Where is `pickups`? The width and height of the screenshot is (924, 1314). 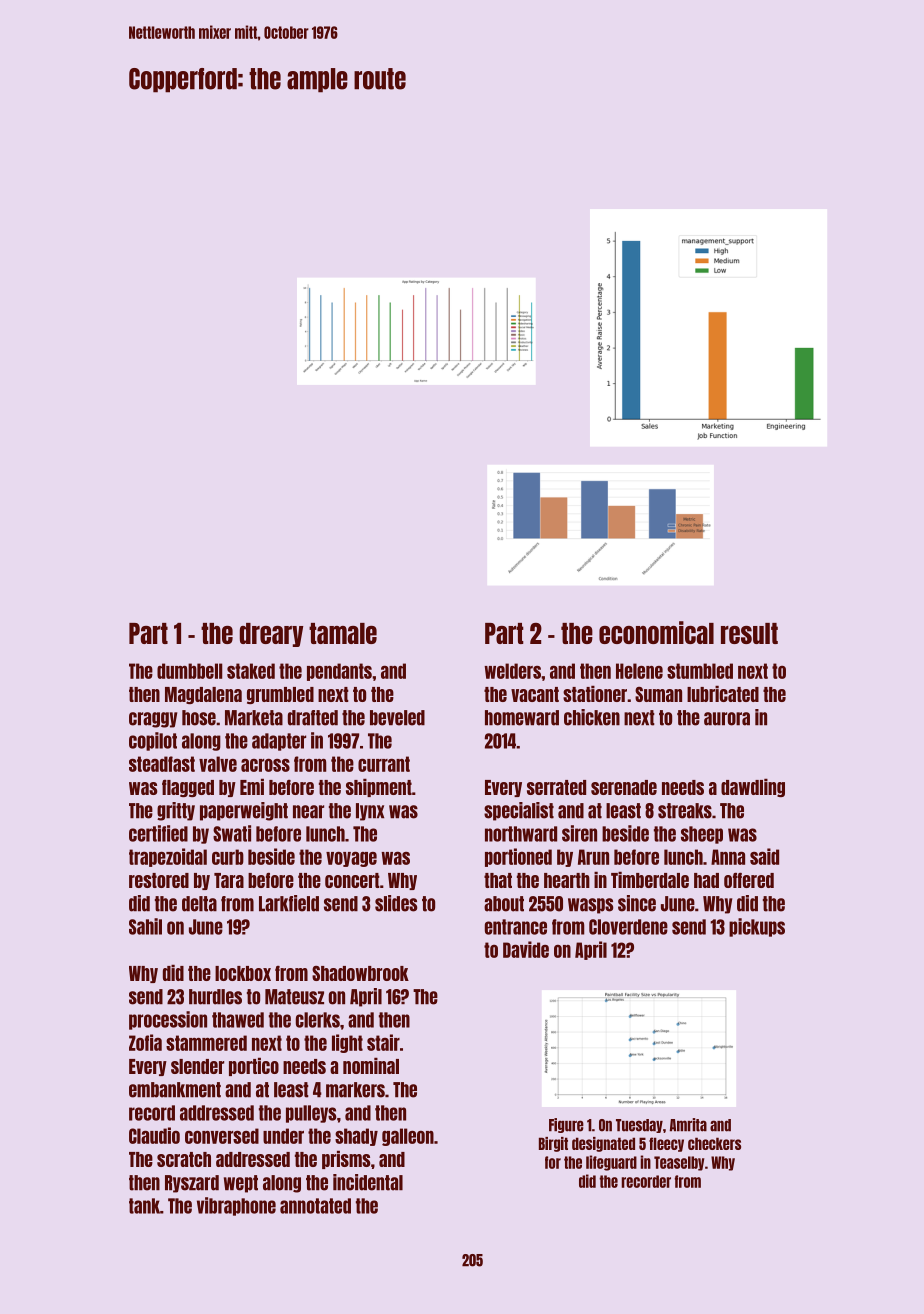 pickups is located at coordinates (757, 927).
